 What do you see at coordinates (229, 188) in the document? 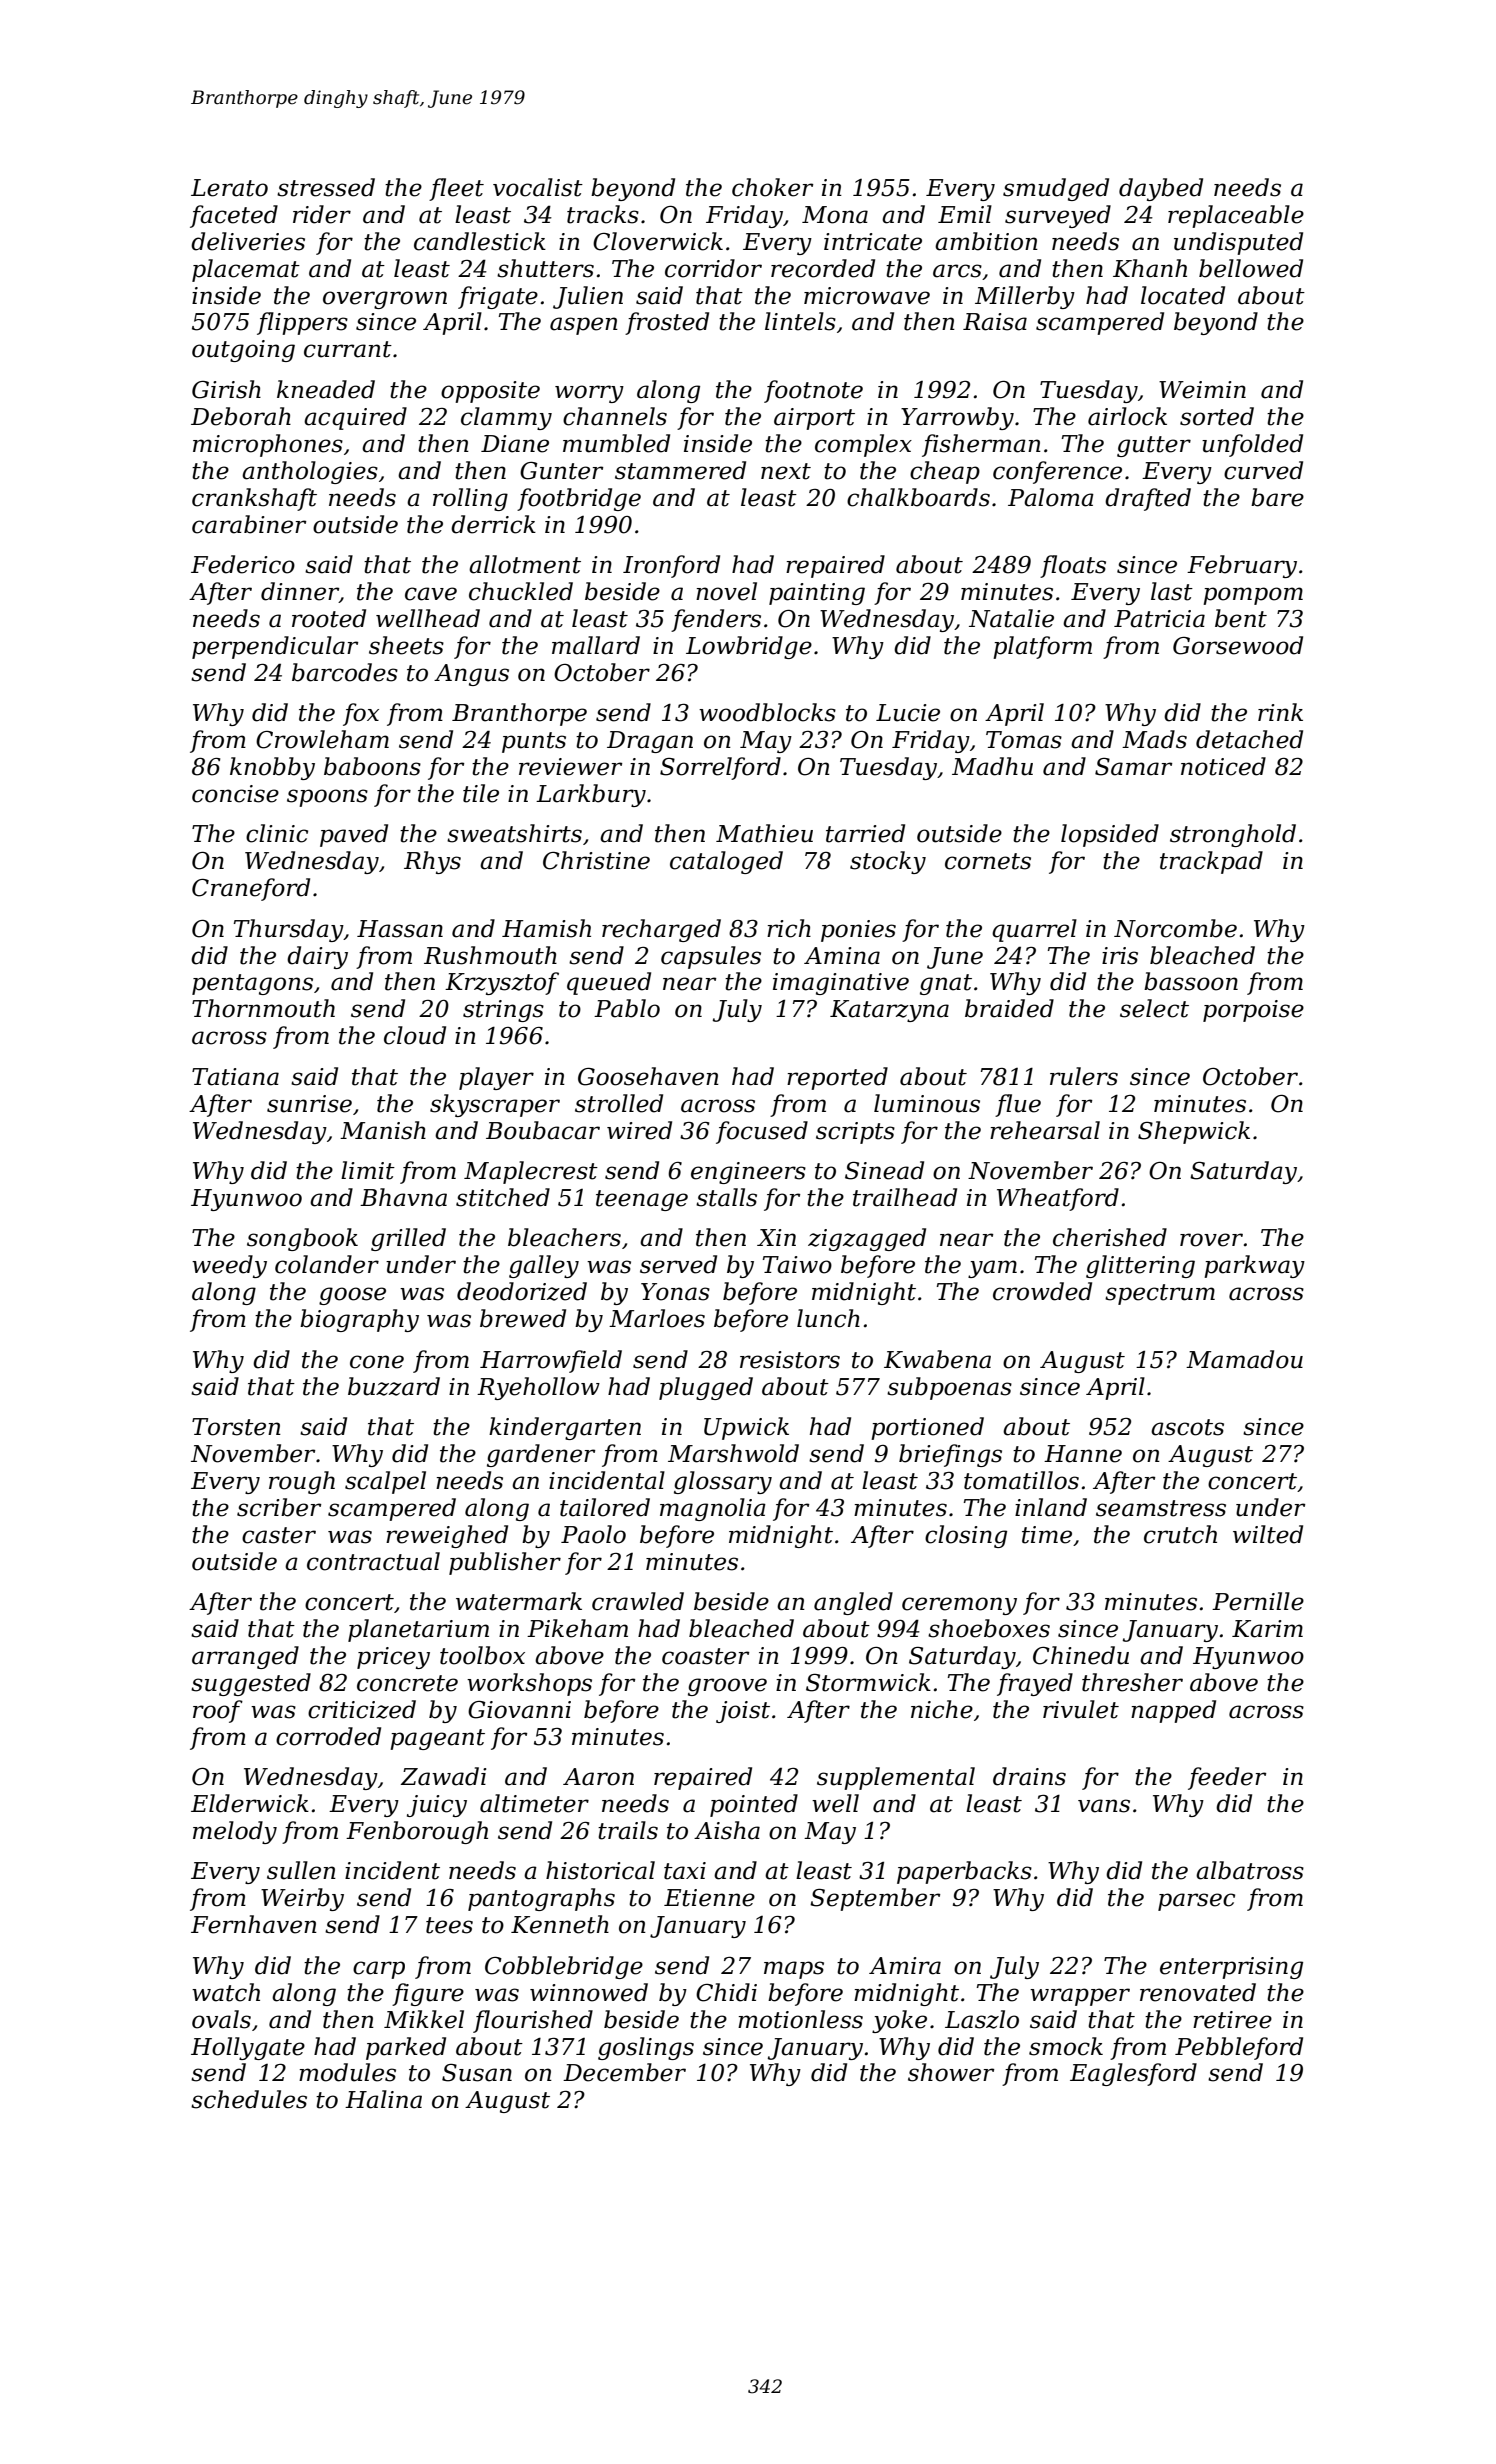
I see `Lerato` at bounding box center [229, 188].
